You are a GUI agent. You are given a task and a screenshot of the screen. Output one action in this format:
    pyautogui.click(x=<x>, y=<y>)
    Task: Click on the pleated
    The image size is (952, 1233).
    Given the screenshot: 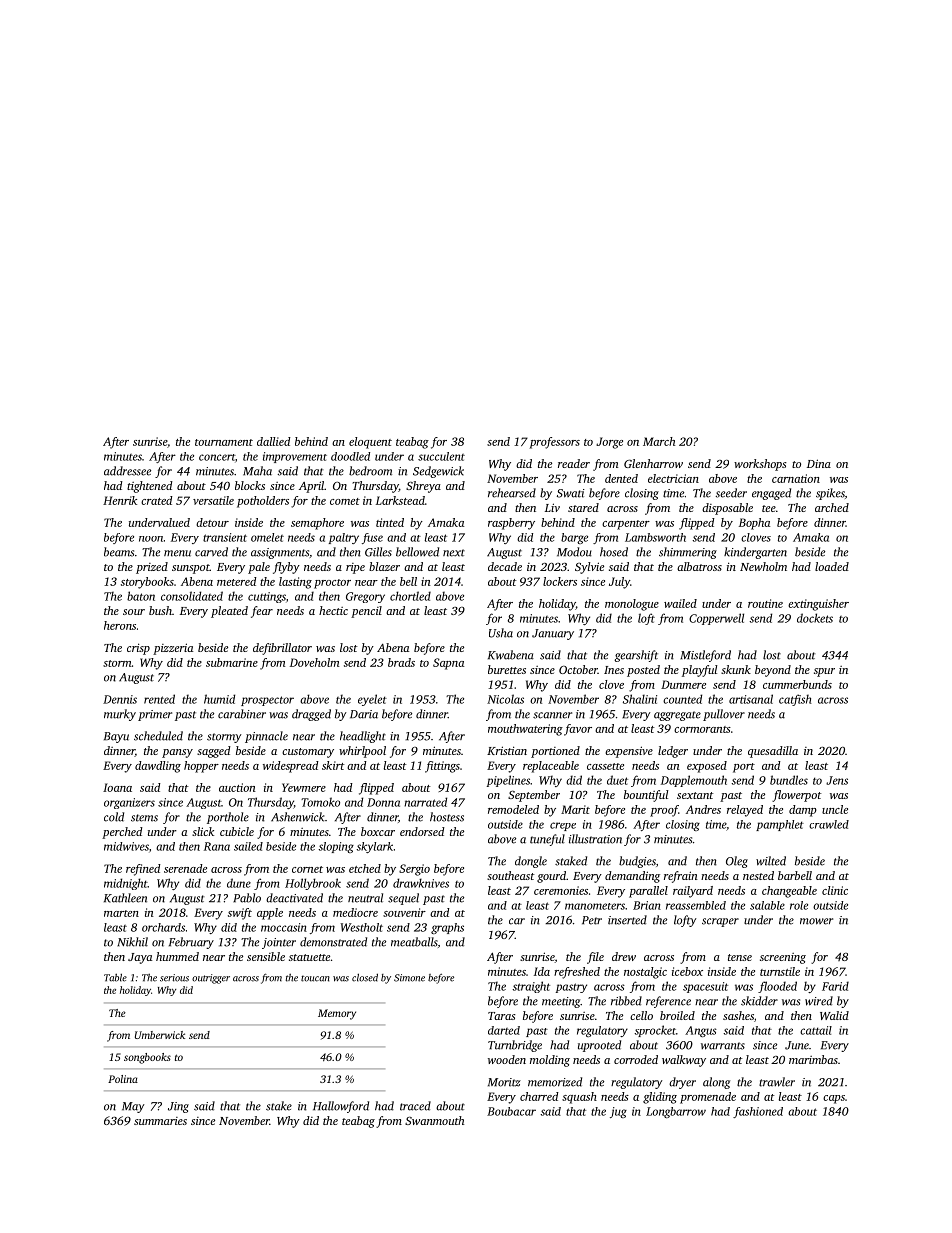 What is the action you would take?
    pyautogui.click(x=229, y=612)
